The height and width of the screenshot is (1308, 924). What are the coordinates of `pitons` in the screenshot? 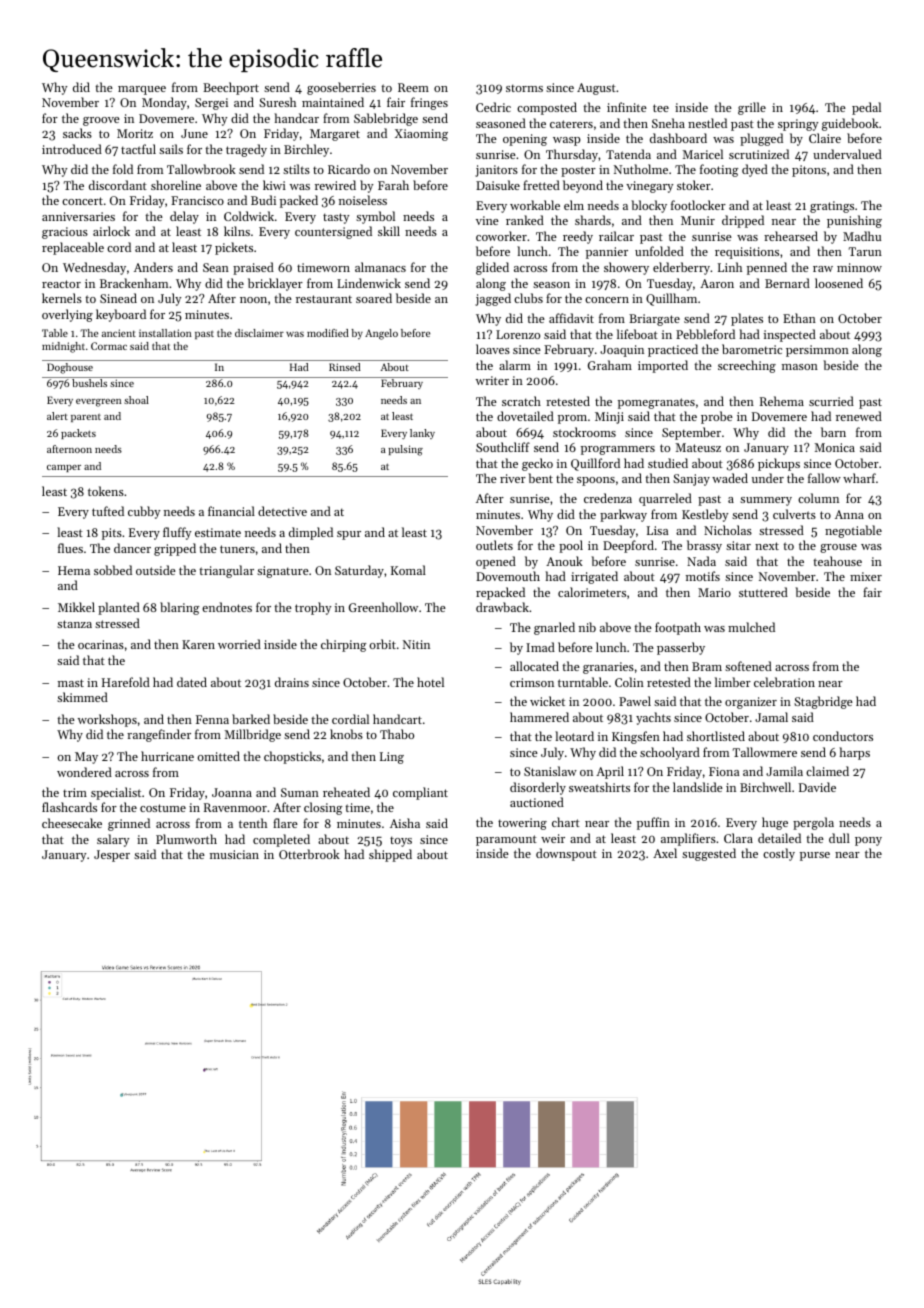 It's located at (809, 171).
